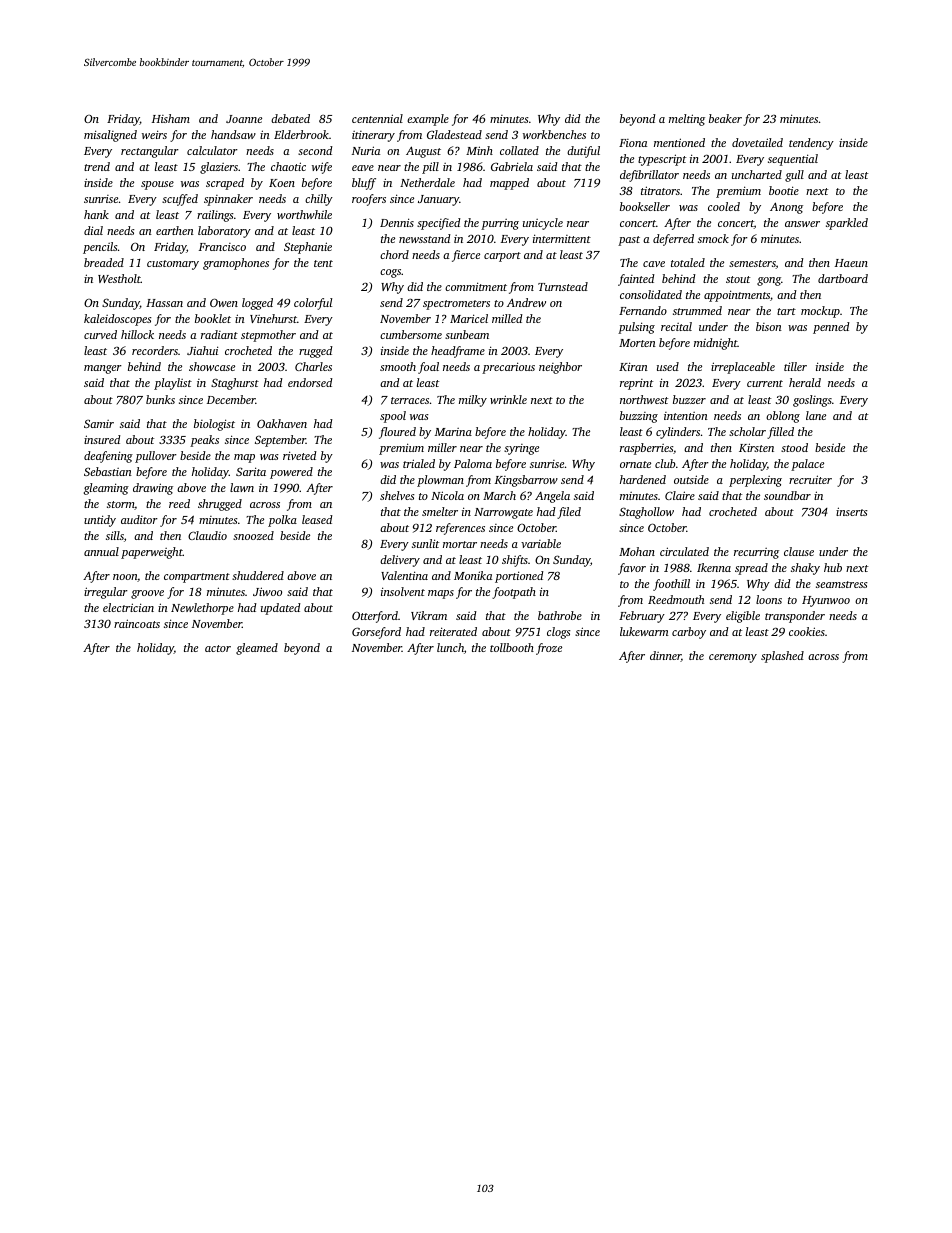 The width and height of the document is (952, 1233). I want to click on variable, so click(541, 543).
